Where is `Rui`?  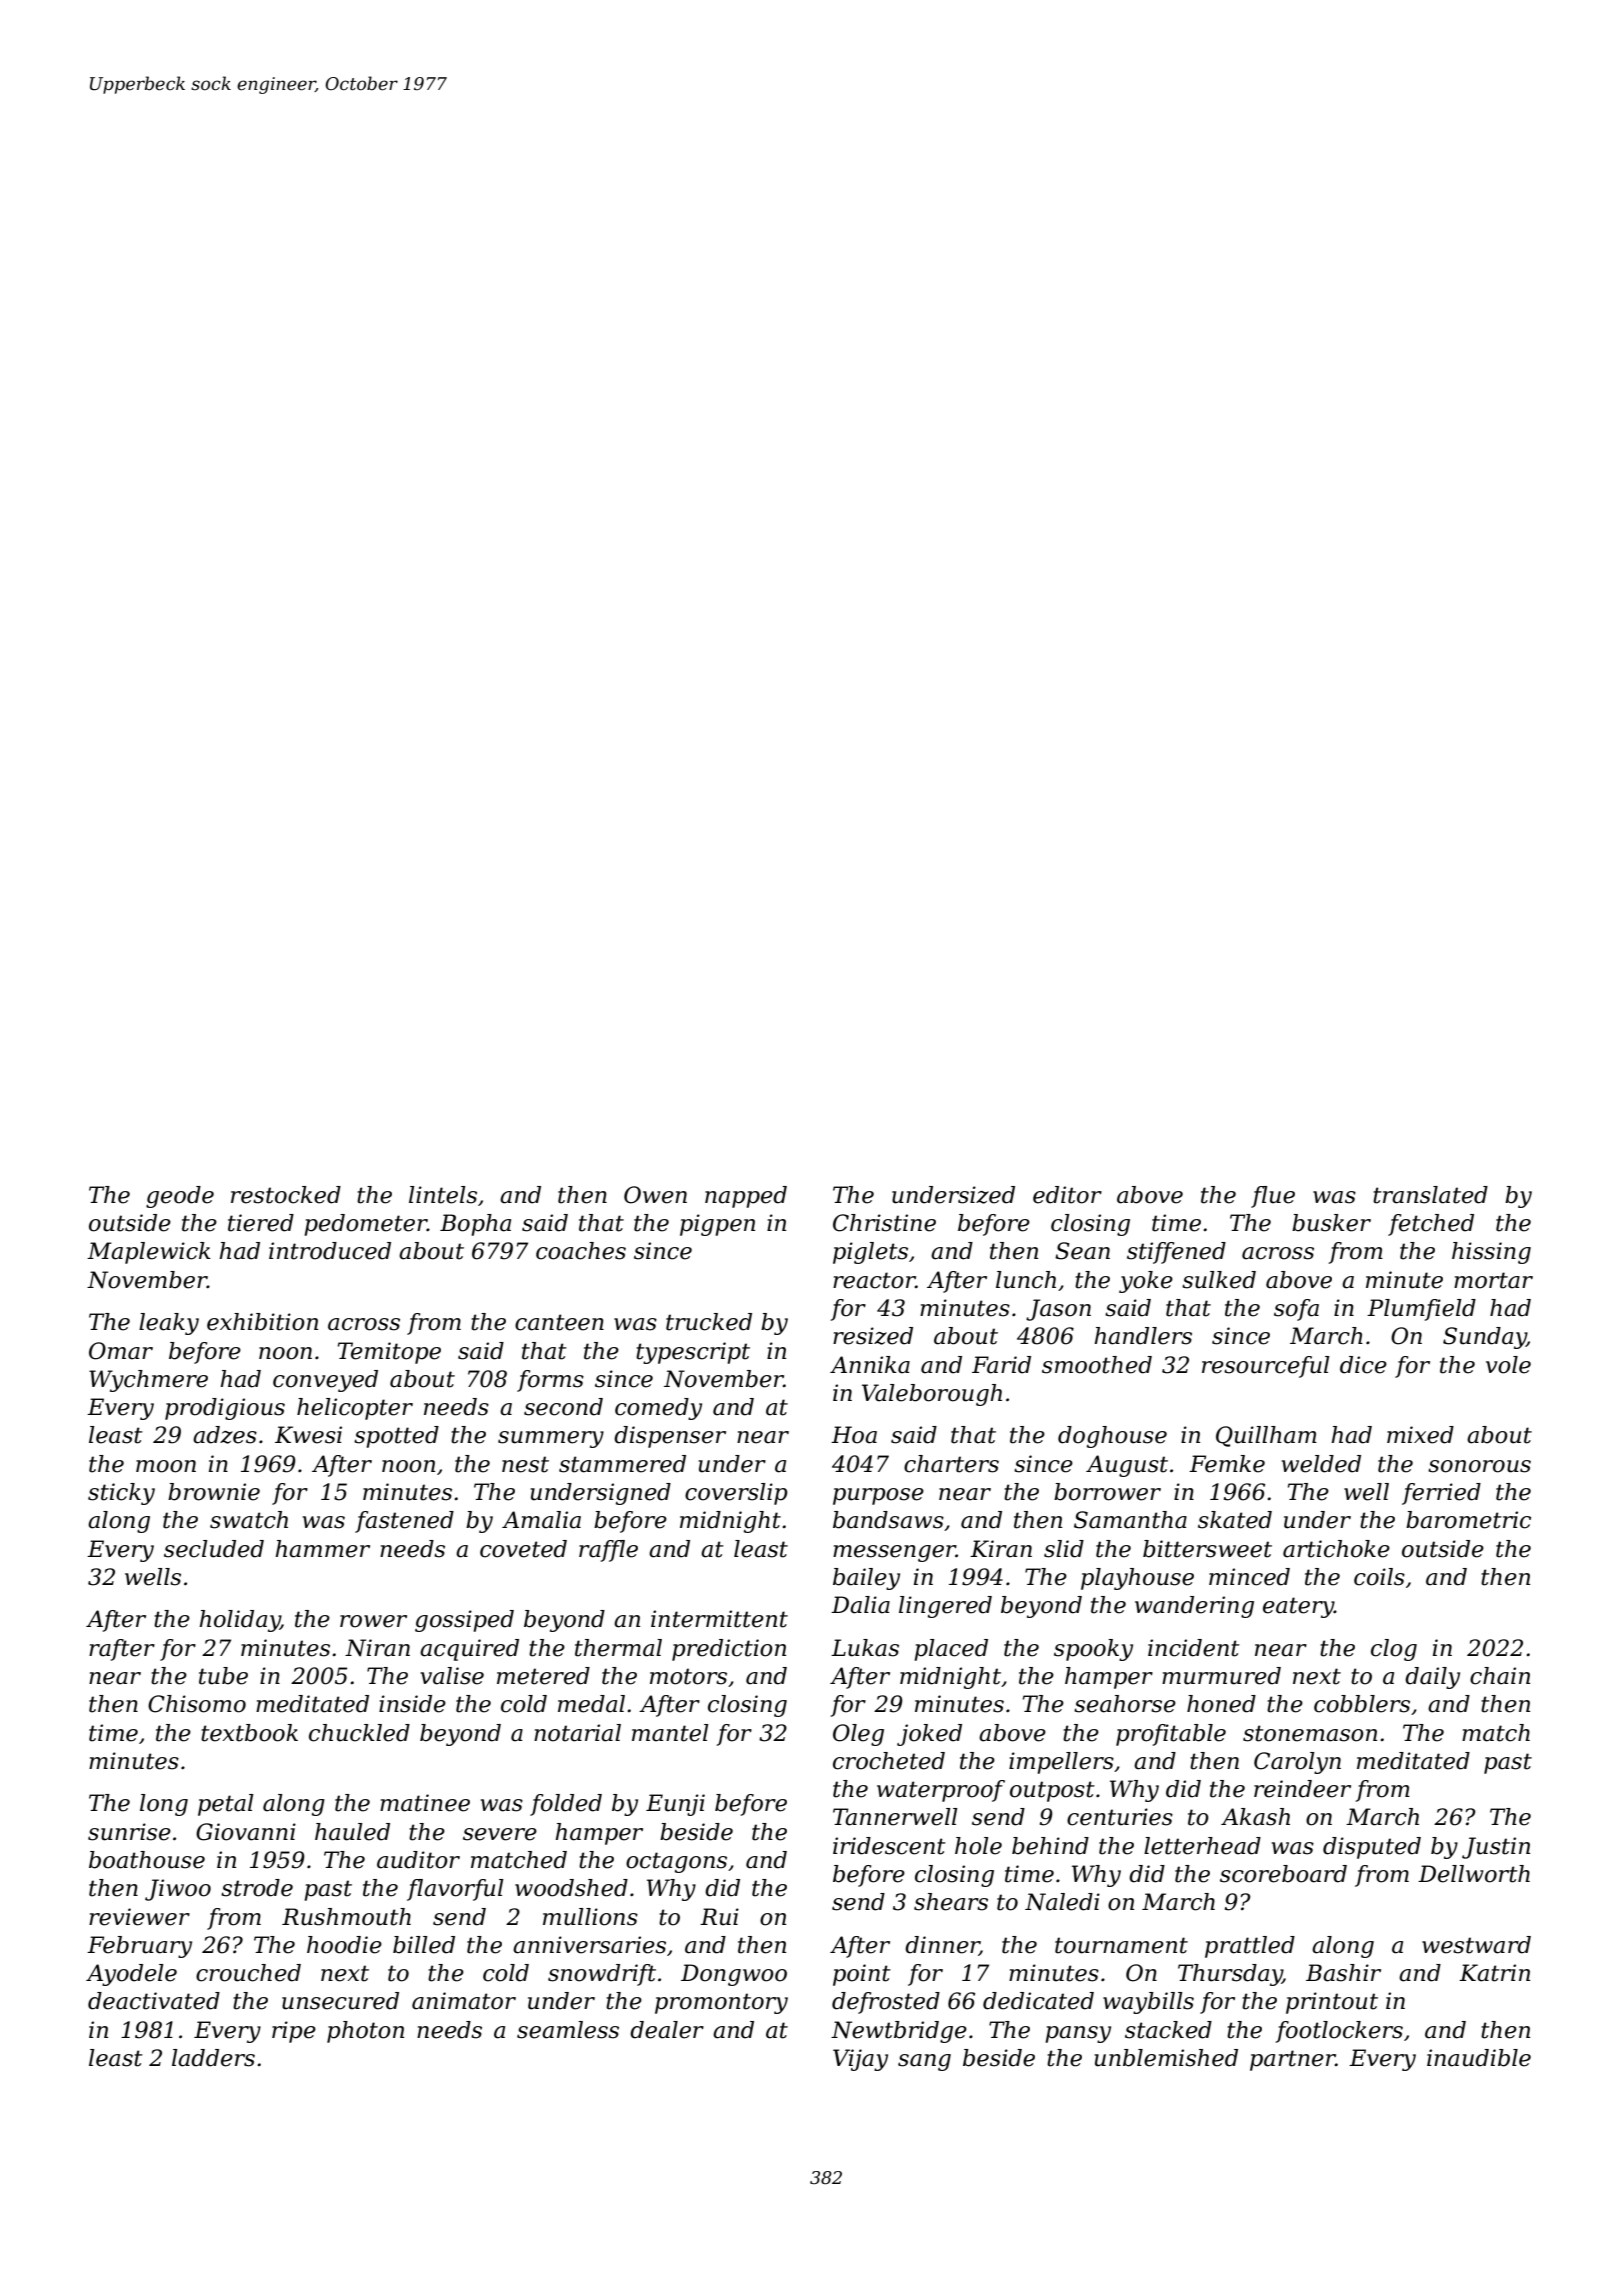 Rui is located at coordinates (719, 1917).
